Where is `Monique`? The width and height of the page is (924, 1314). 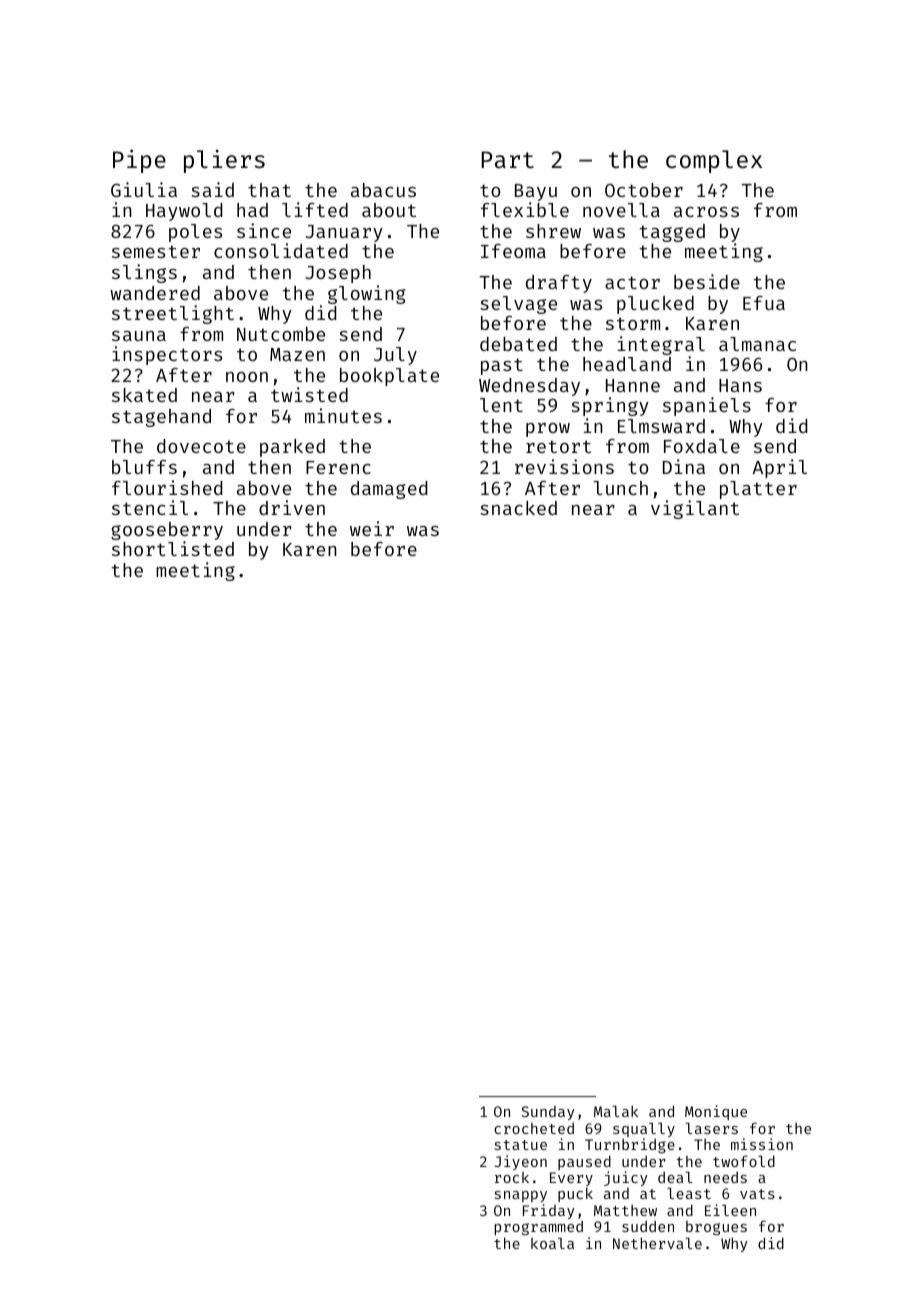 Monique is located at coordinates (716, 1112).
